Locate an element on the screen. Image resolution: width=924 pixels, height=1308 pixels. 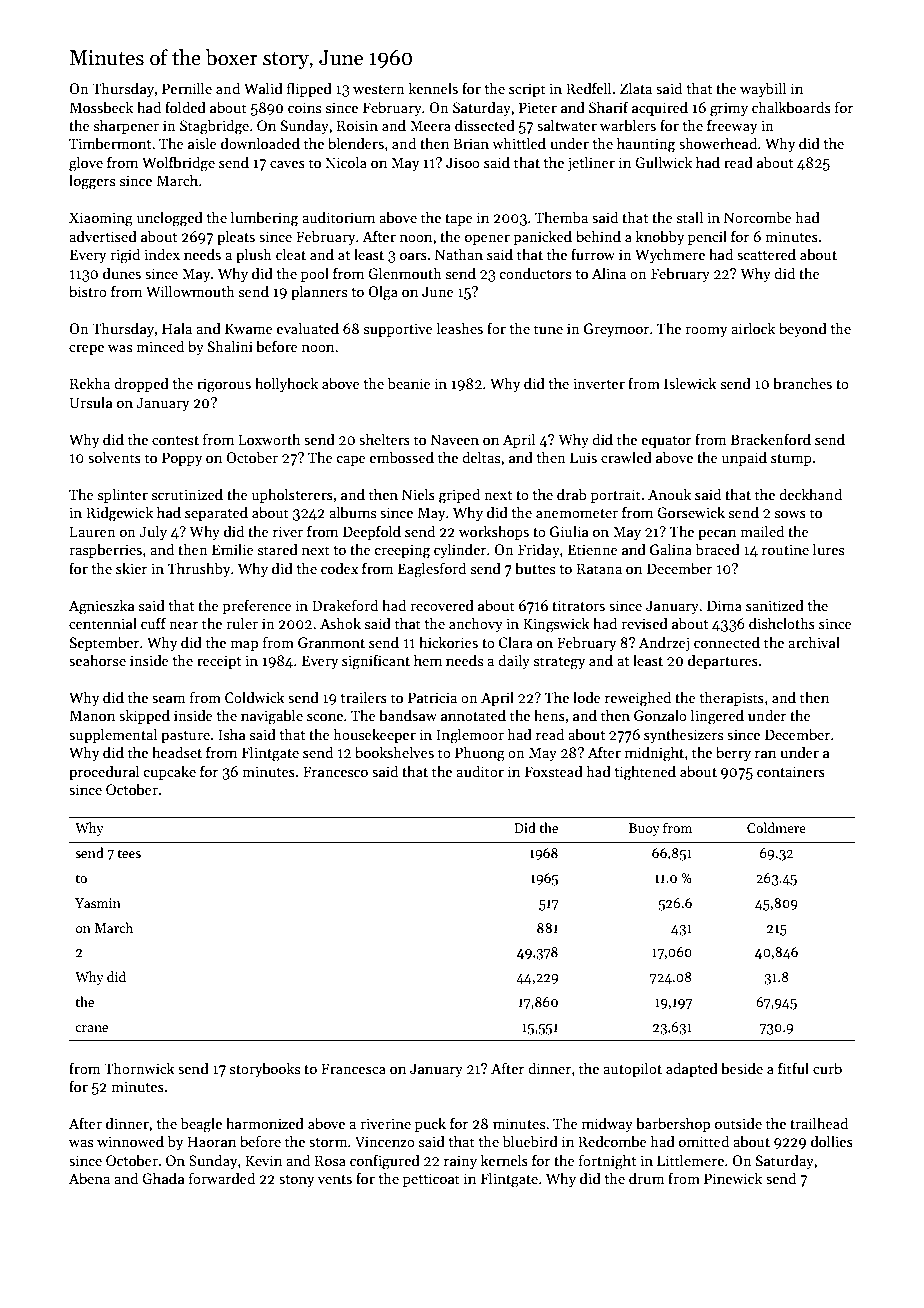
tees is located at coordinates (129, 853).
